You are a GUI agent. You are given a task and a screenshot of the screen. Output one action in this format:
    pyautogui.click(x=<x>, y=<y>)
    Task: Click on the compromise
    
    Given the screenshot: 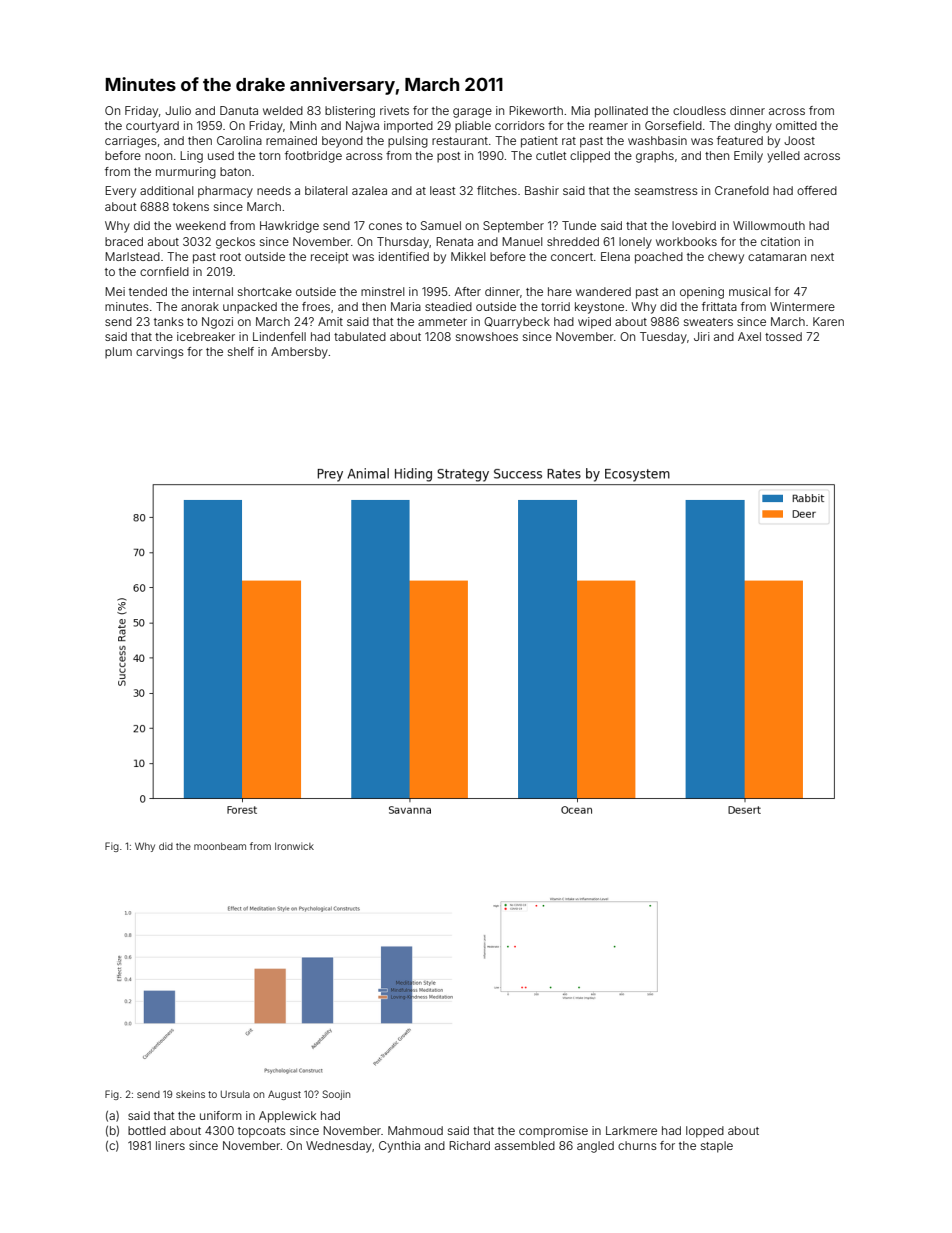 What is the action you would take?
    pyautogui.click(x=553, y=1132)
